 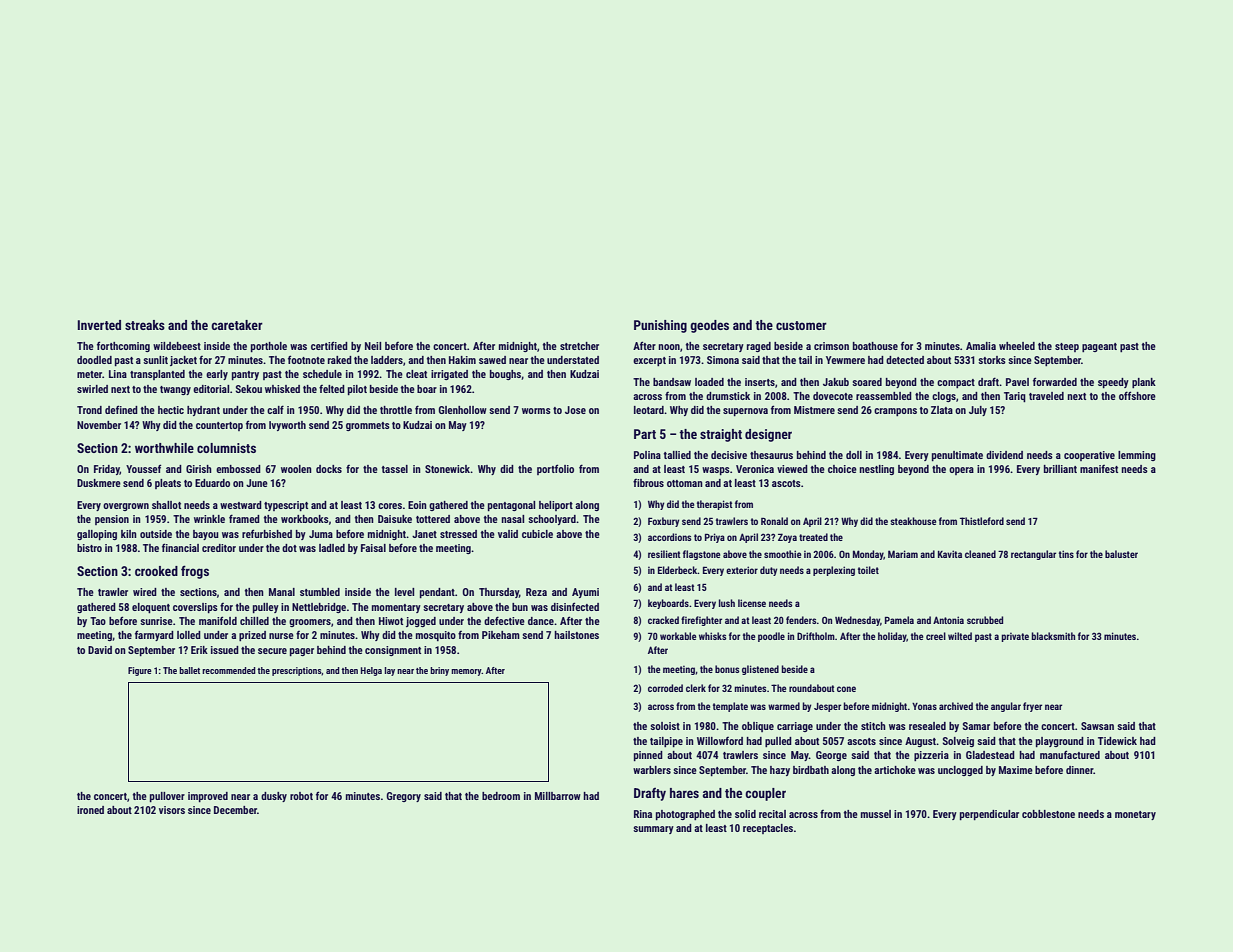 I want to click on sawed, so click(x=492, y=360).
